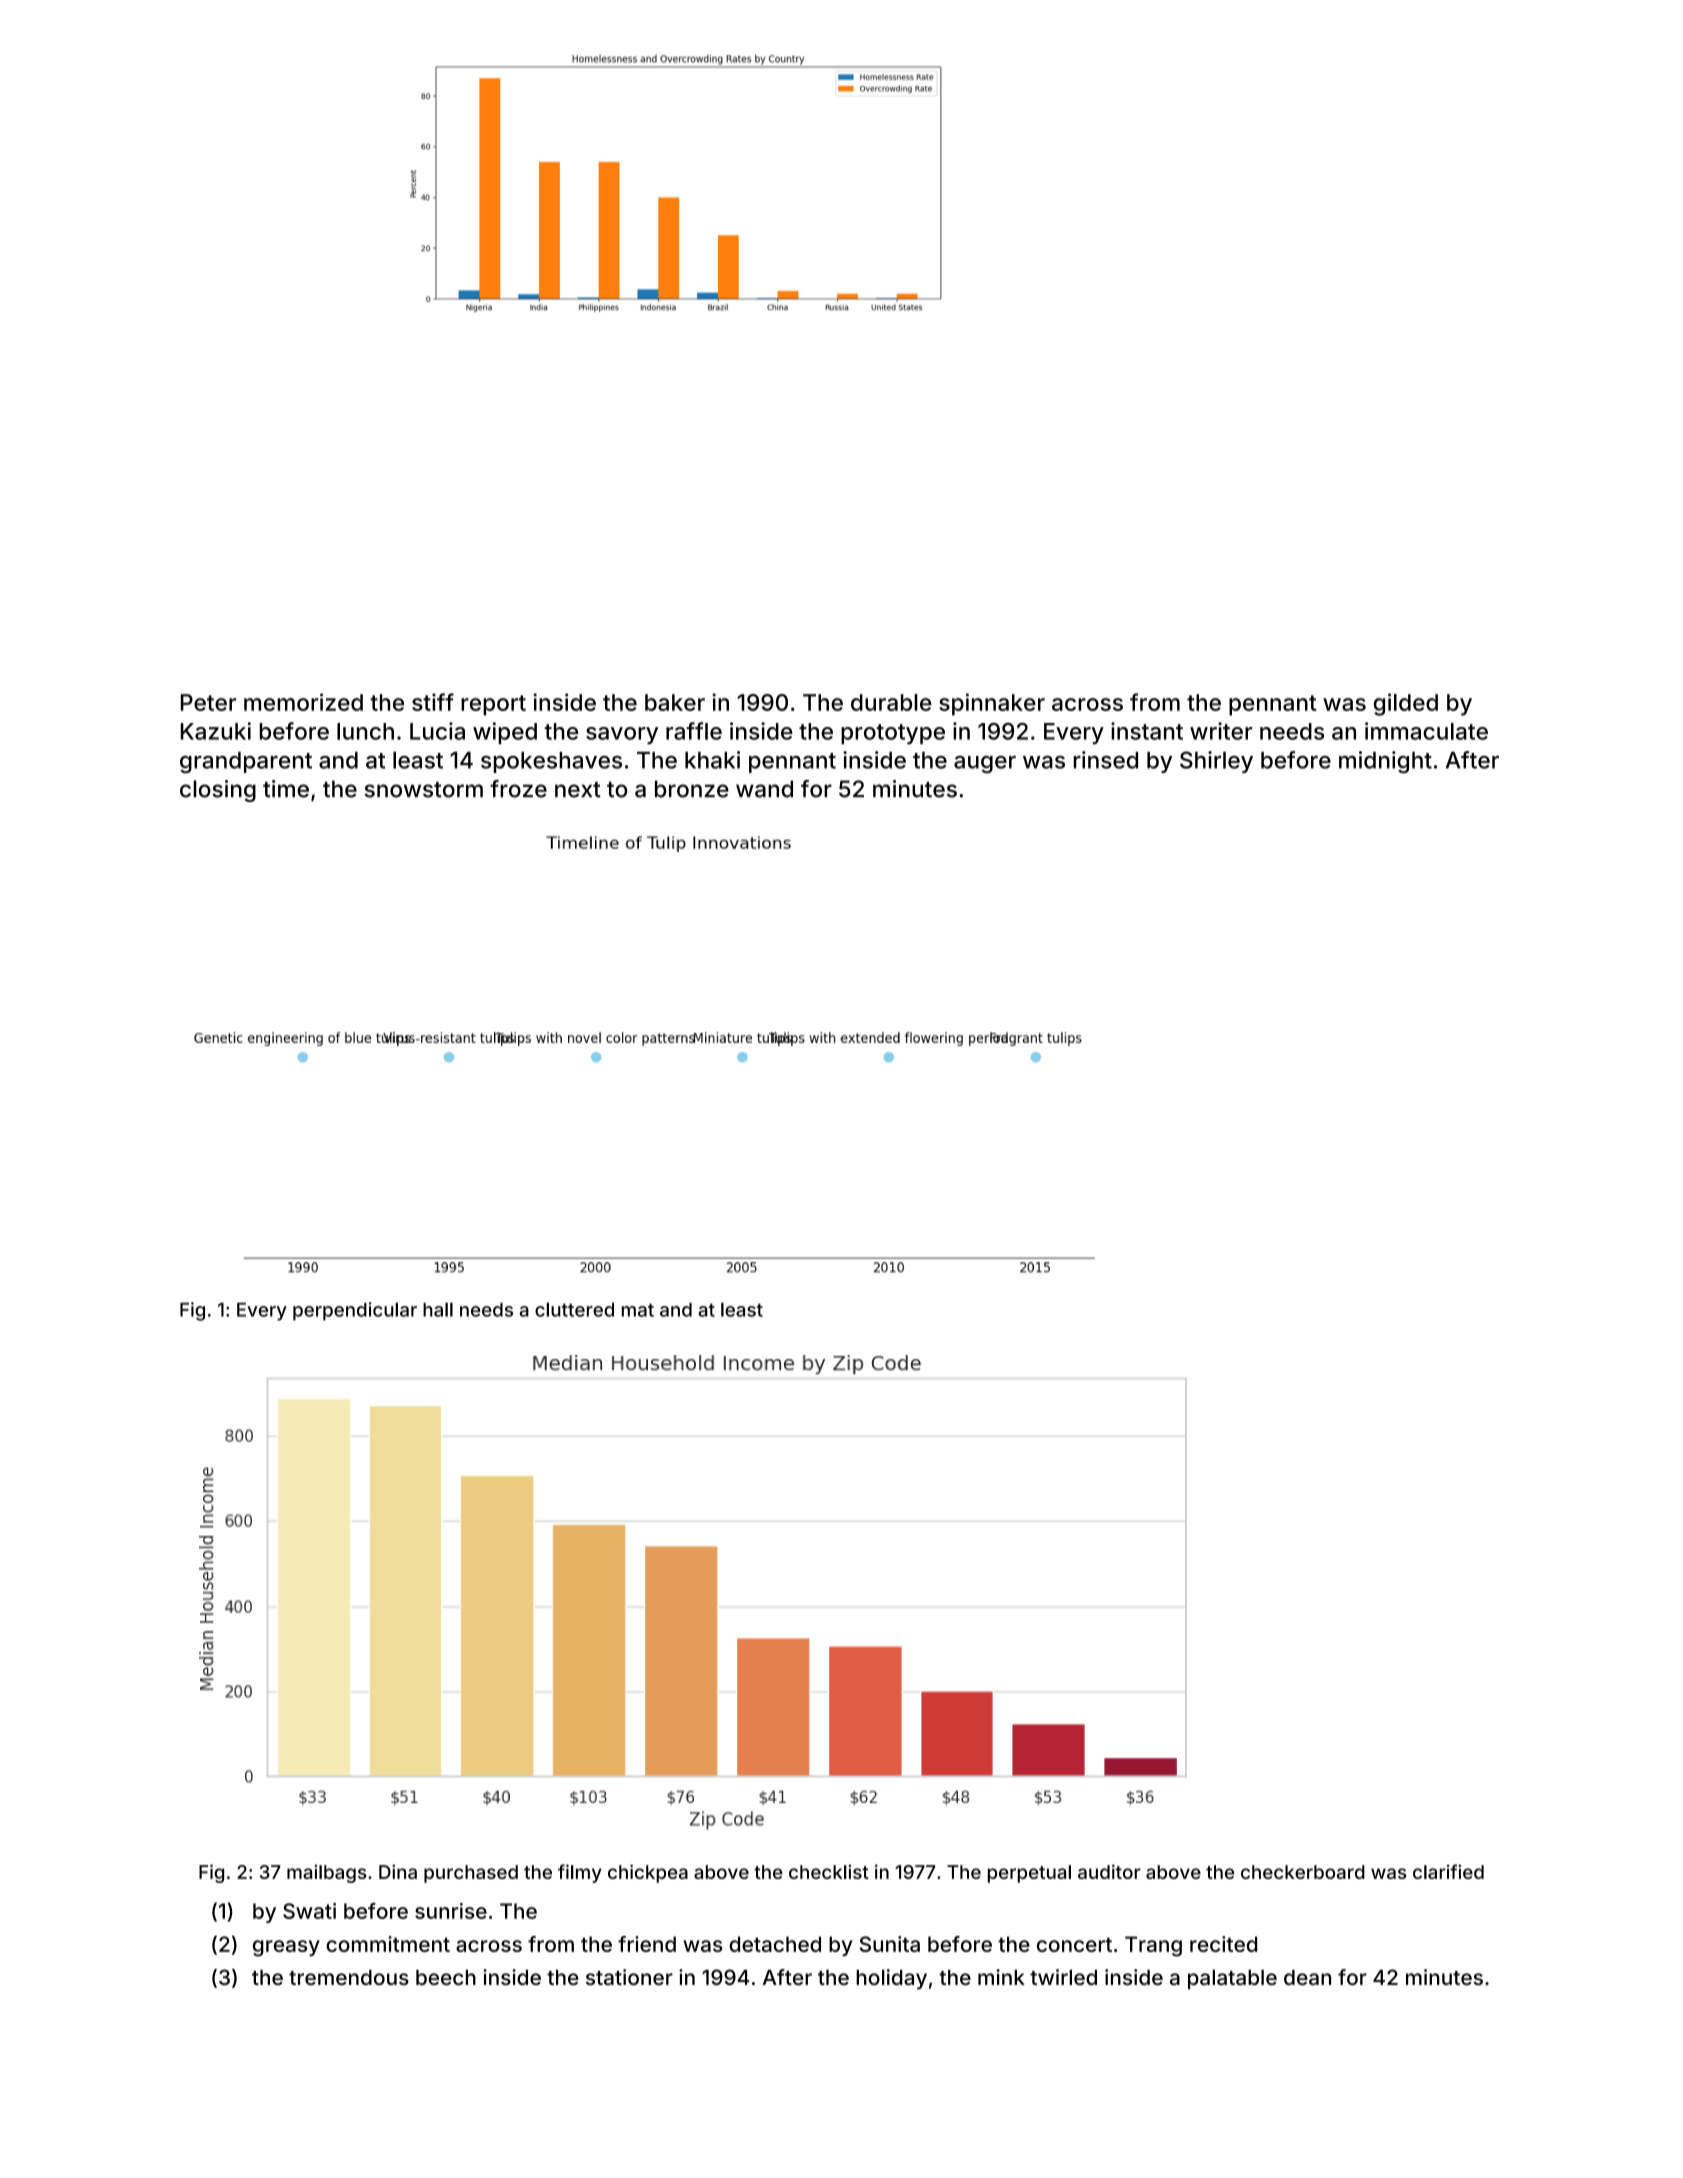  I want to click on report, so click(493, 705).
